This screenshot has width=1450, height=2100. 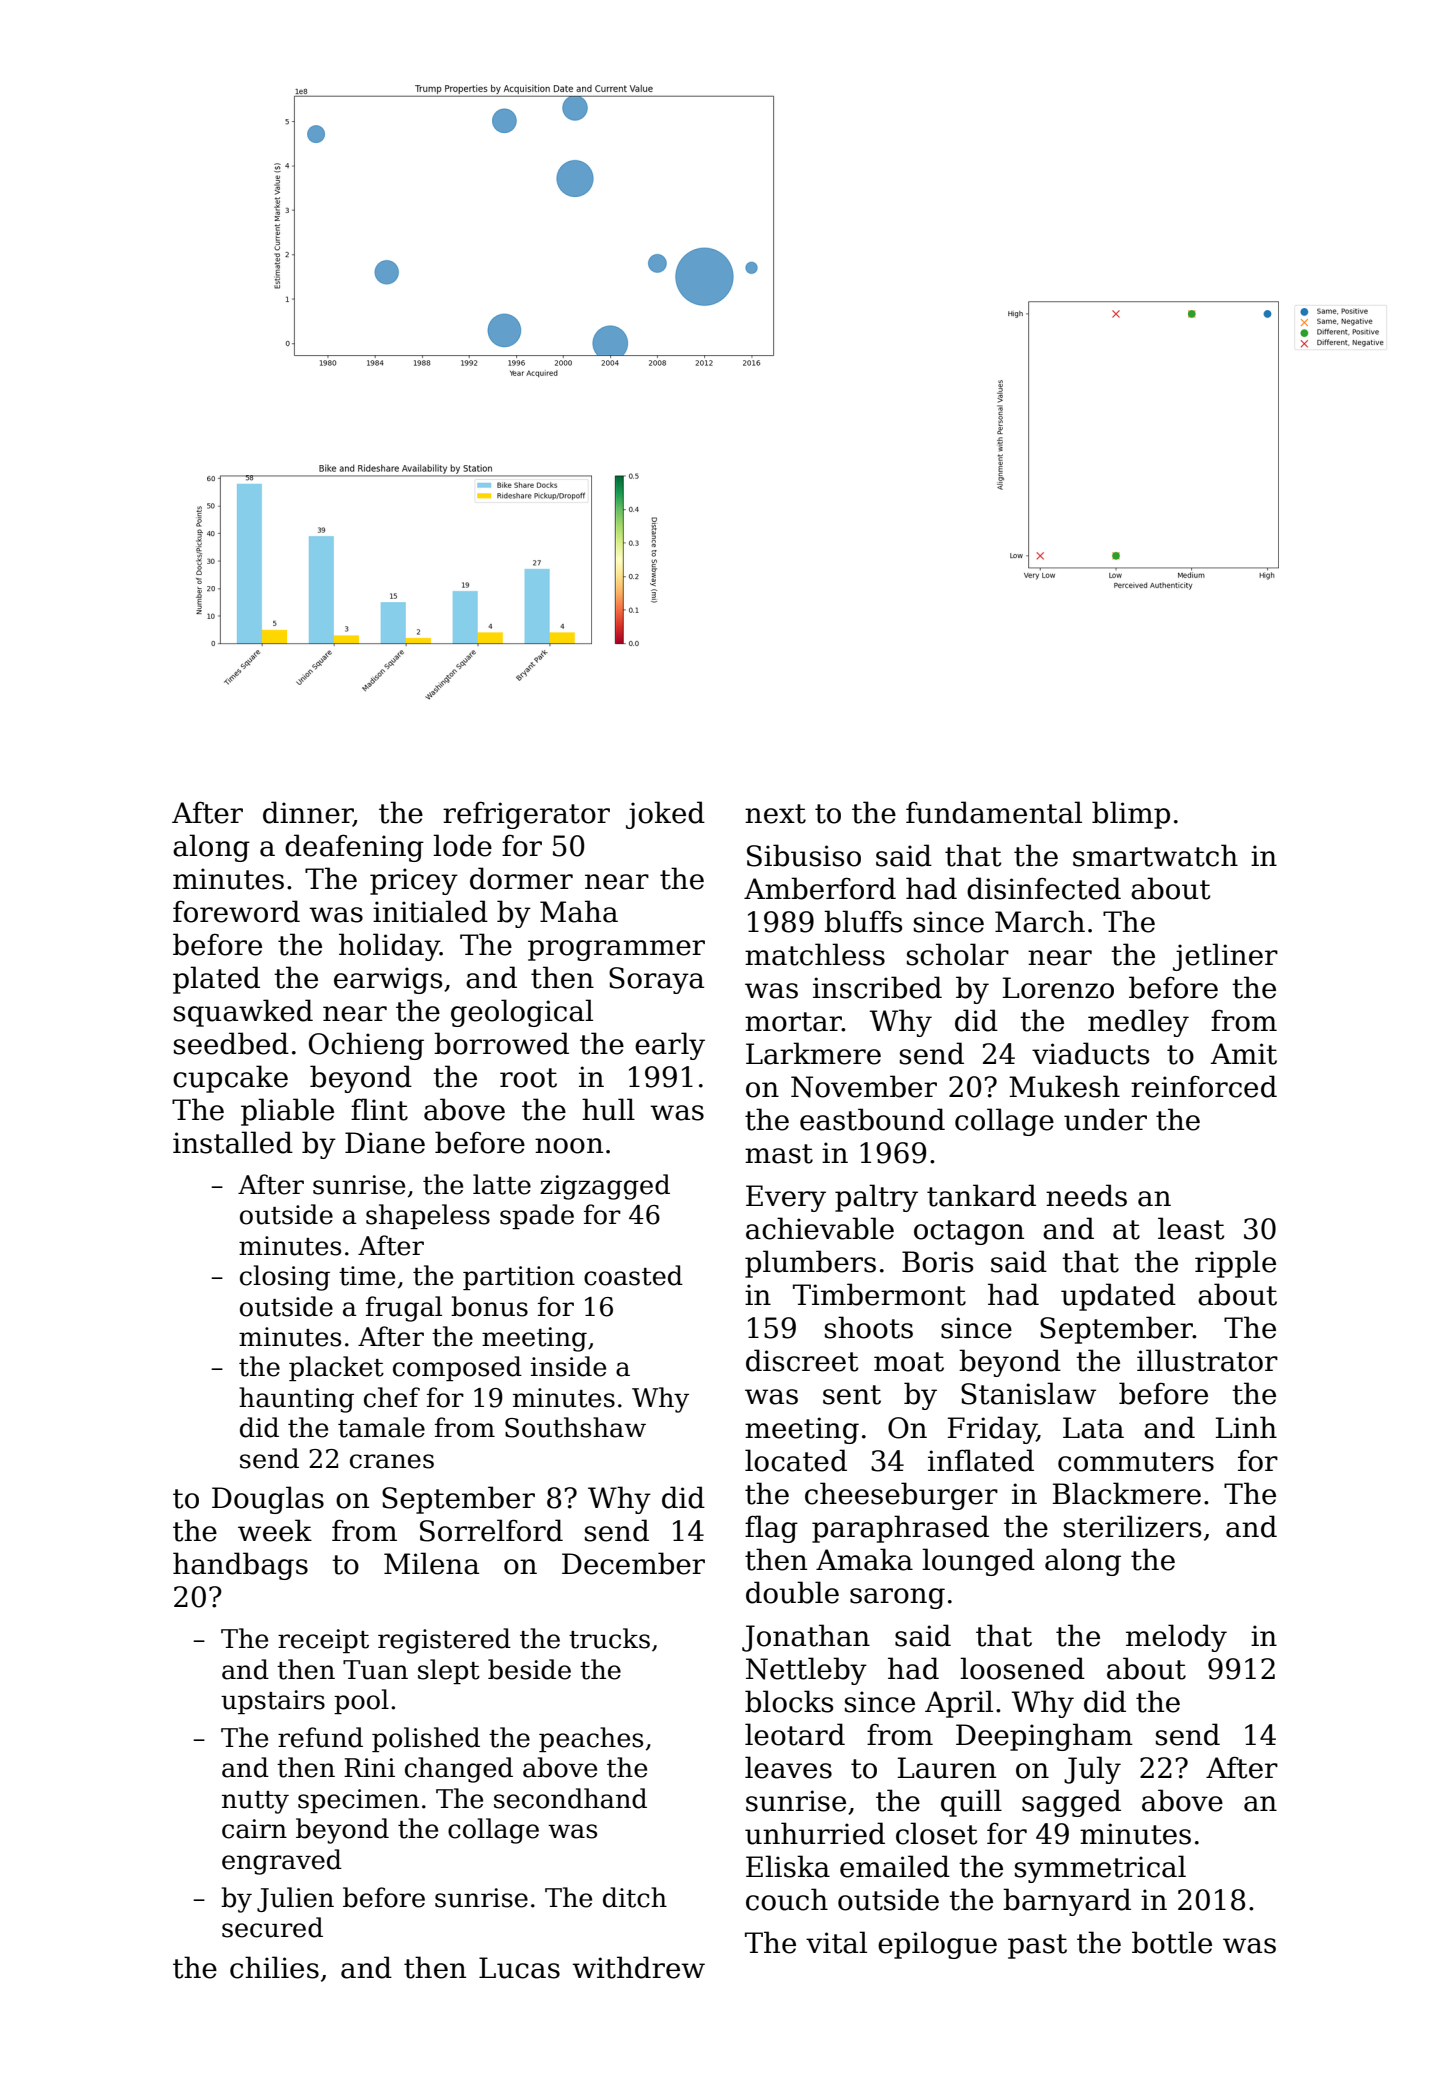 I want to click on mast, so click(x=779, y=1154).
